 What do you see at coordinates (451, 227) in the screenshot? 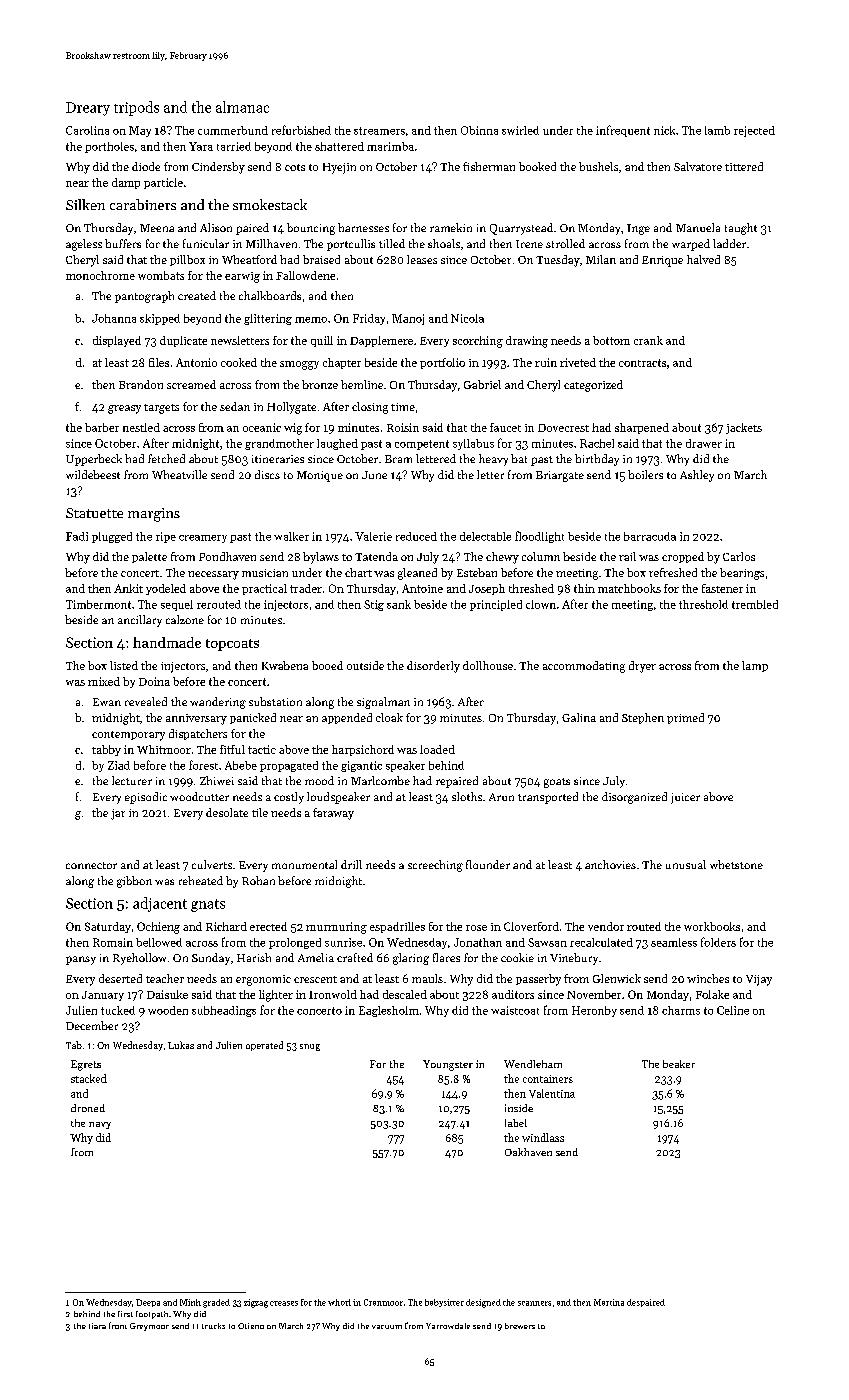
I see `ramekin` at bounding box center [451, 227].
